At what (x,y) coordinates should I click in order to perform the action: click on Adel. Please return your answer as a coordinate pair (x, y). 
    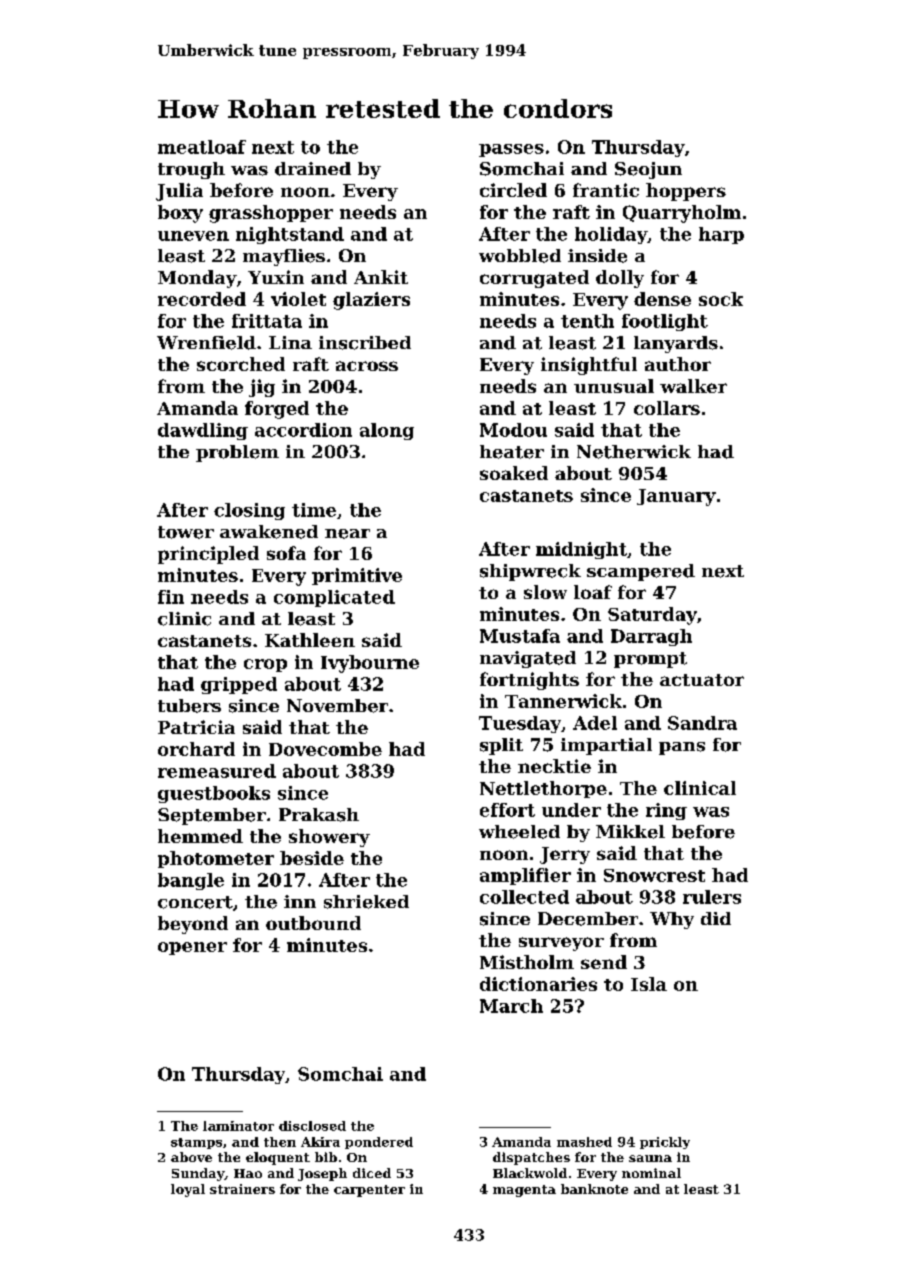
    Looking at the image, I should click on (595, 723).
